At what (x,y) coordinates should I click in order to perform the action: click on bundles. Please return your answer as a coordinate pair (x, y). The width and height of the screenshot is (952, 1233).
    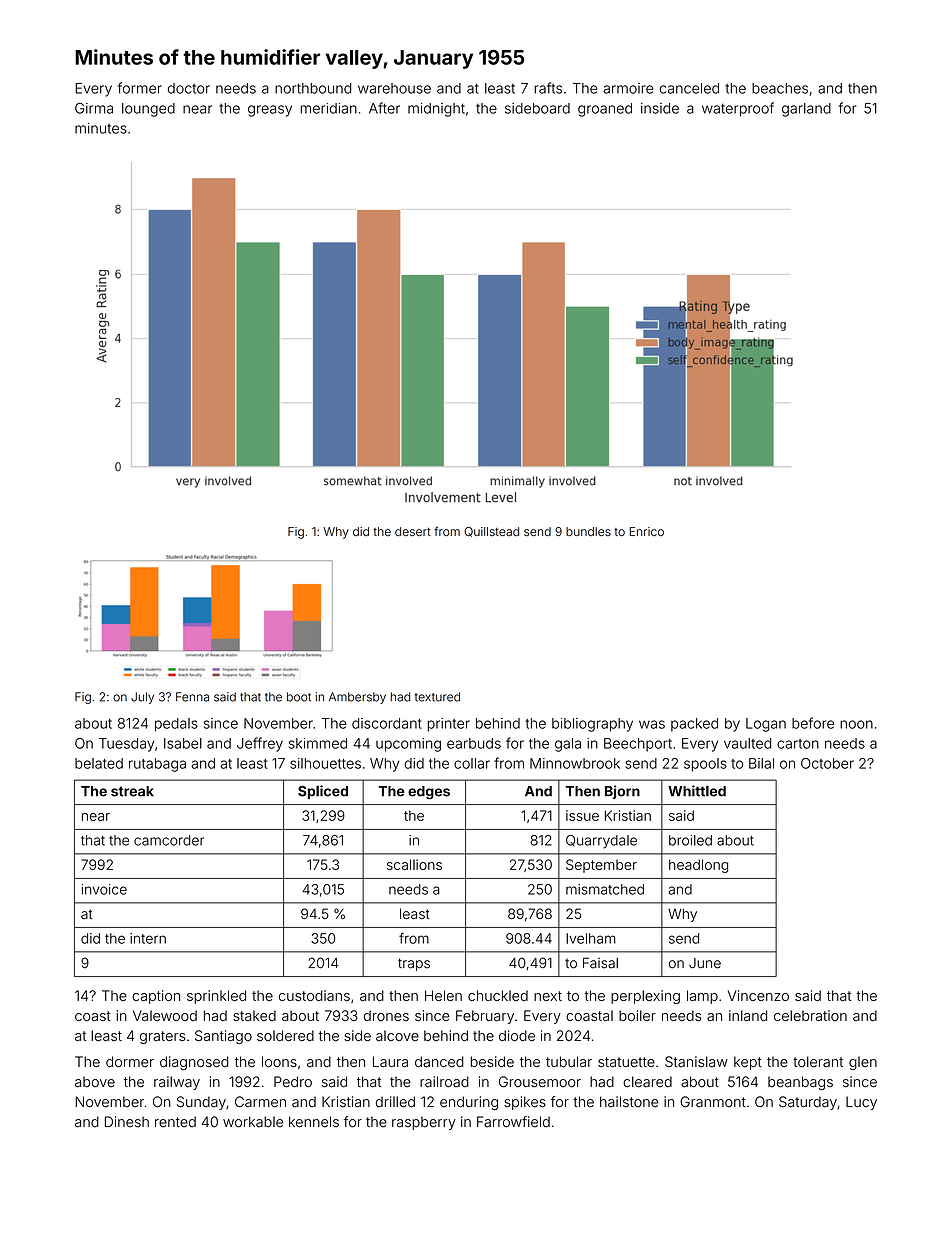
    Looking at the image, I should click on (588, 531).
